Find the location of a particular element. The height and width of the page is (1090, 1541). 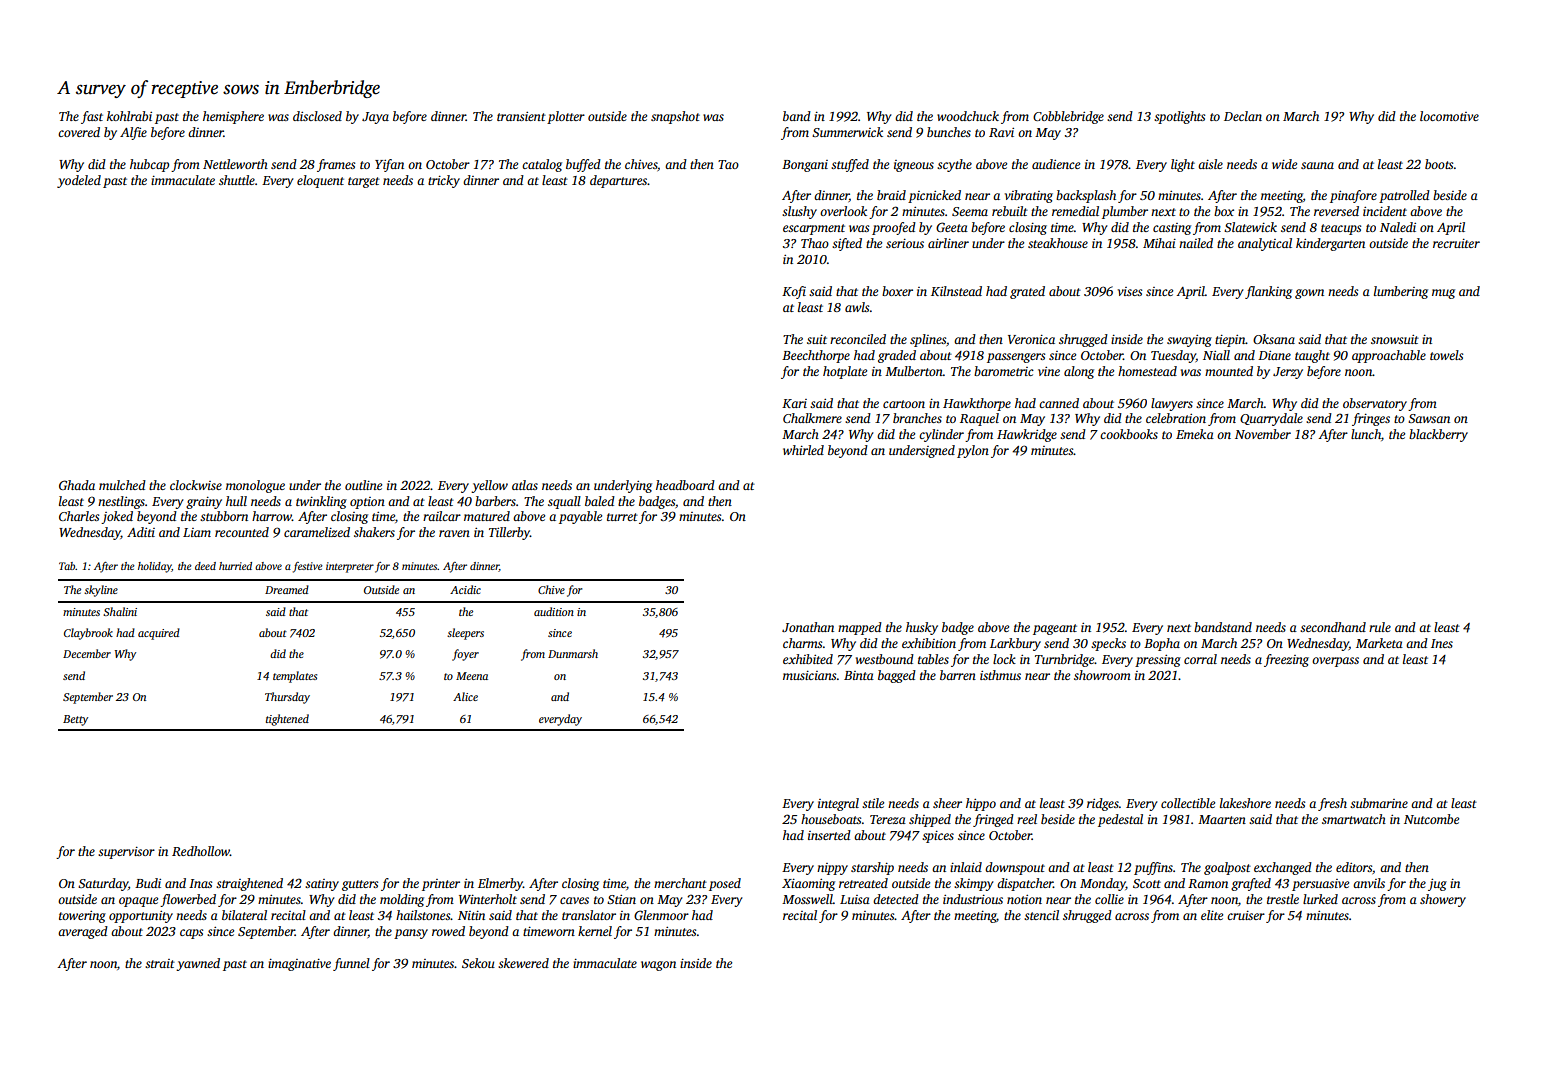

straightened is located at coordinates (249, 884).
